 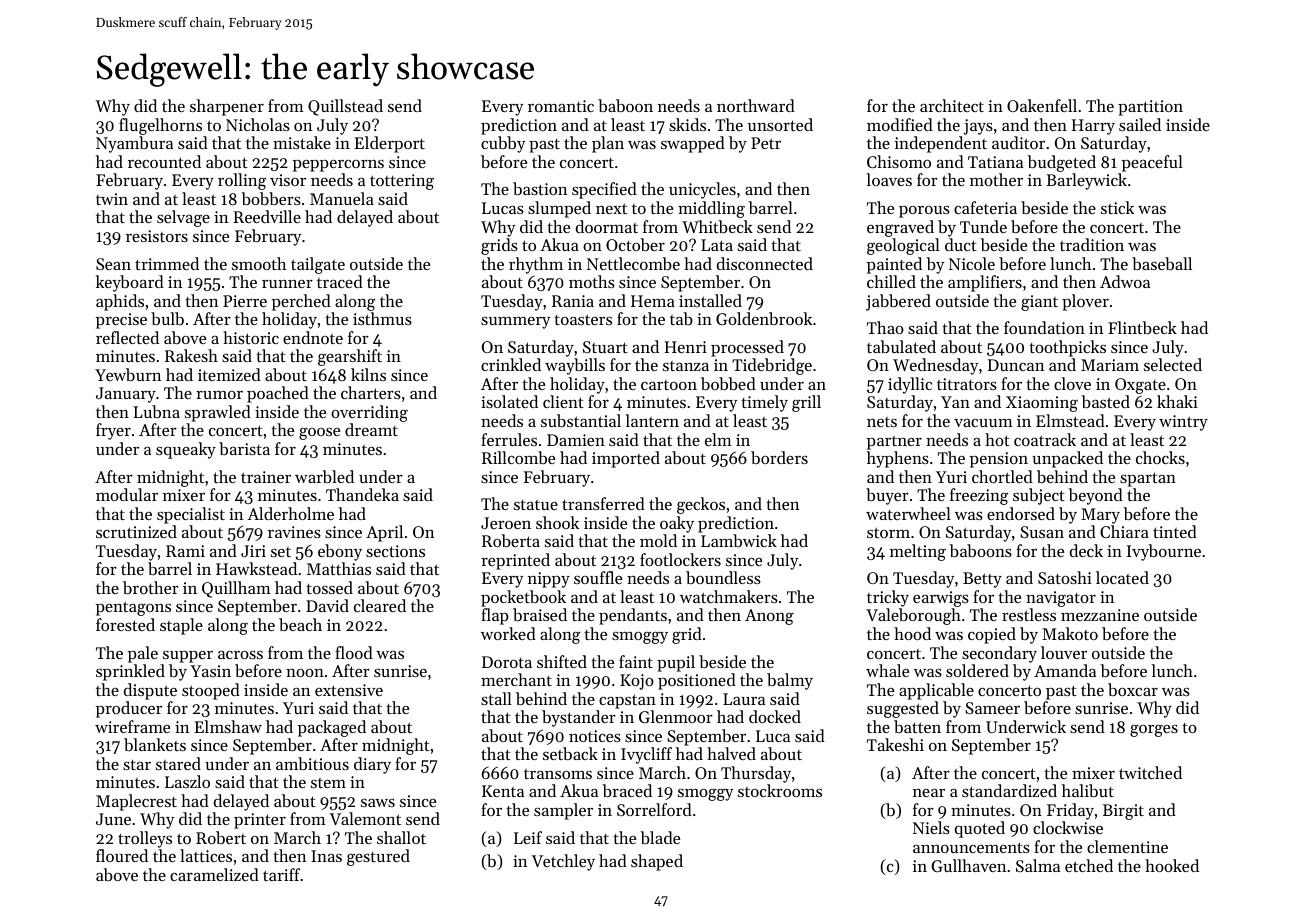 What do you see at coordinates (583, 319) in the page?
I see `toasters` at bounding box center [583, 319].
